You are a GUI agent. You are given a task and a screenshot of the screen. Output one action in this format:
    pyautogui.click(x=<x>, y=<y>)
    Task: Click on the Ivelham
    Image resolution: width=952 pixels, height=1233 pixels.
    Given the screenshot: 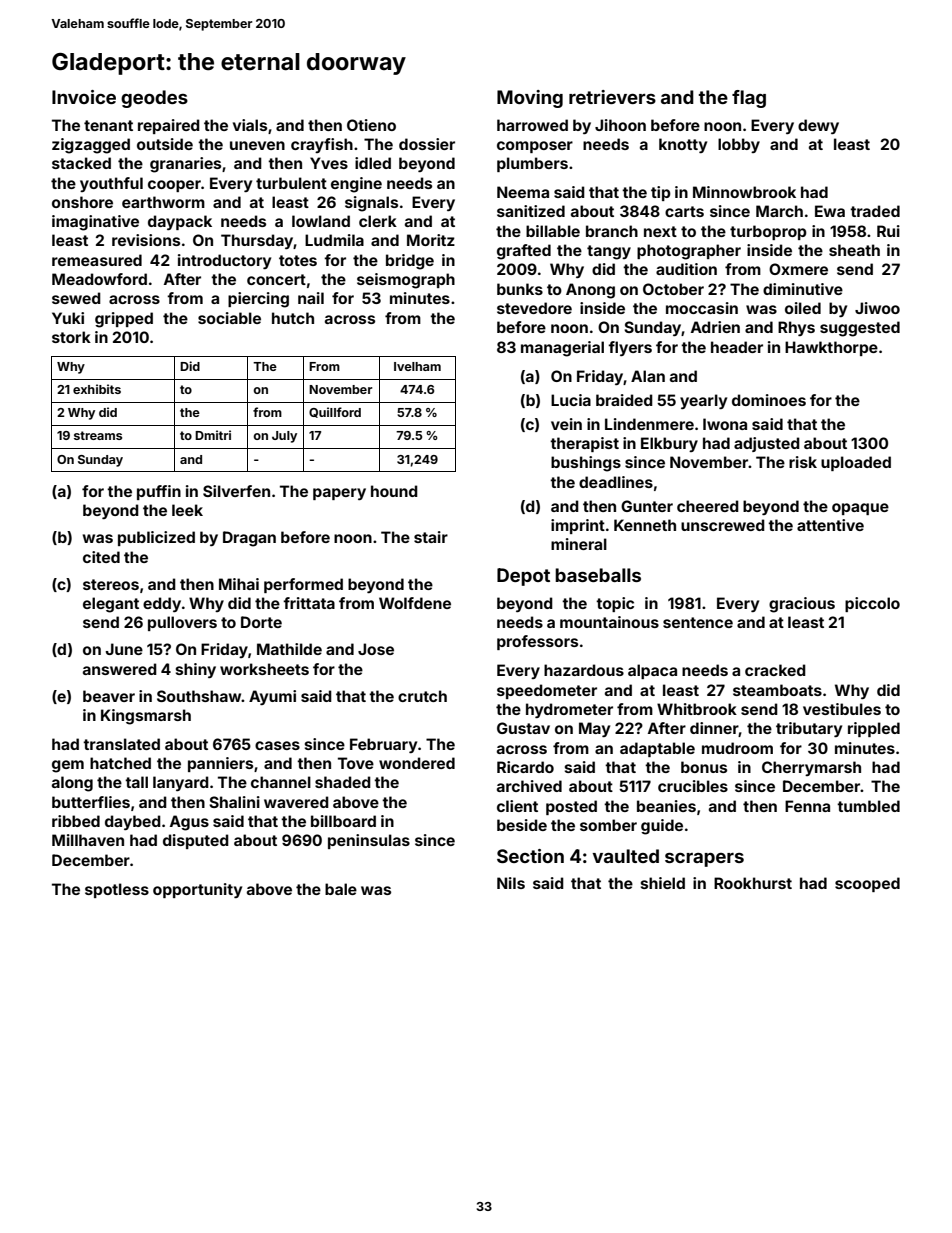 What is the action you would take?
    pyautogui.click(x=417, y=366)
